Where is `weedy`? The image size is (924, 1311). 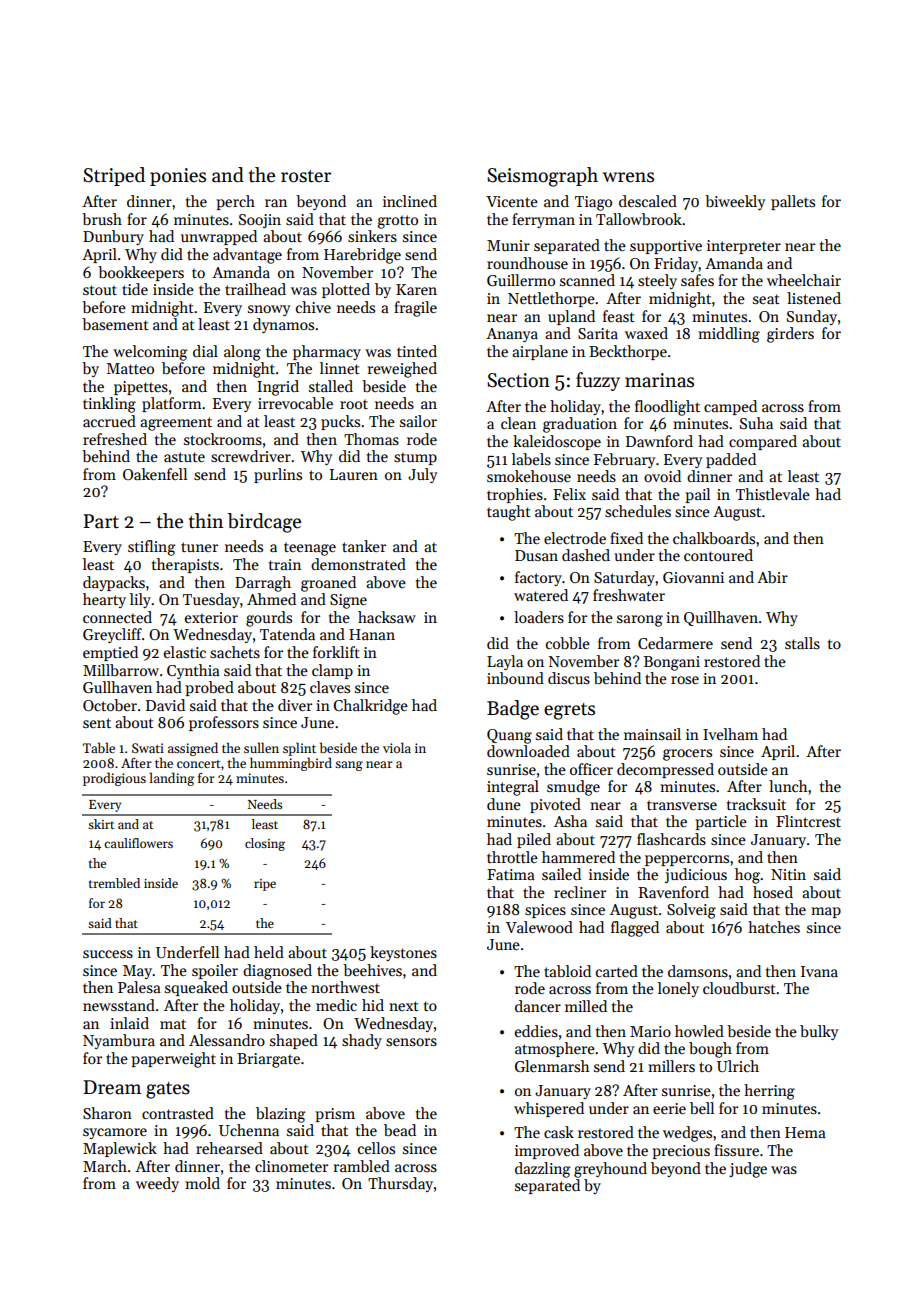
weedy is located at coordinates (157, 1184).
